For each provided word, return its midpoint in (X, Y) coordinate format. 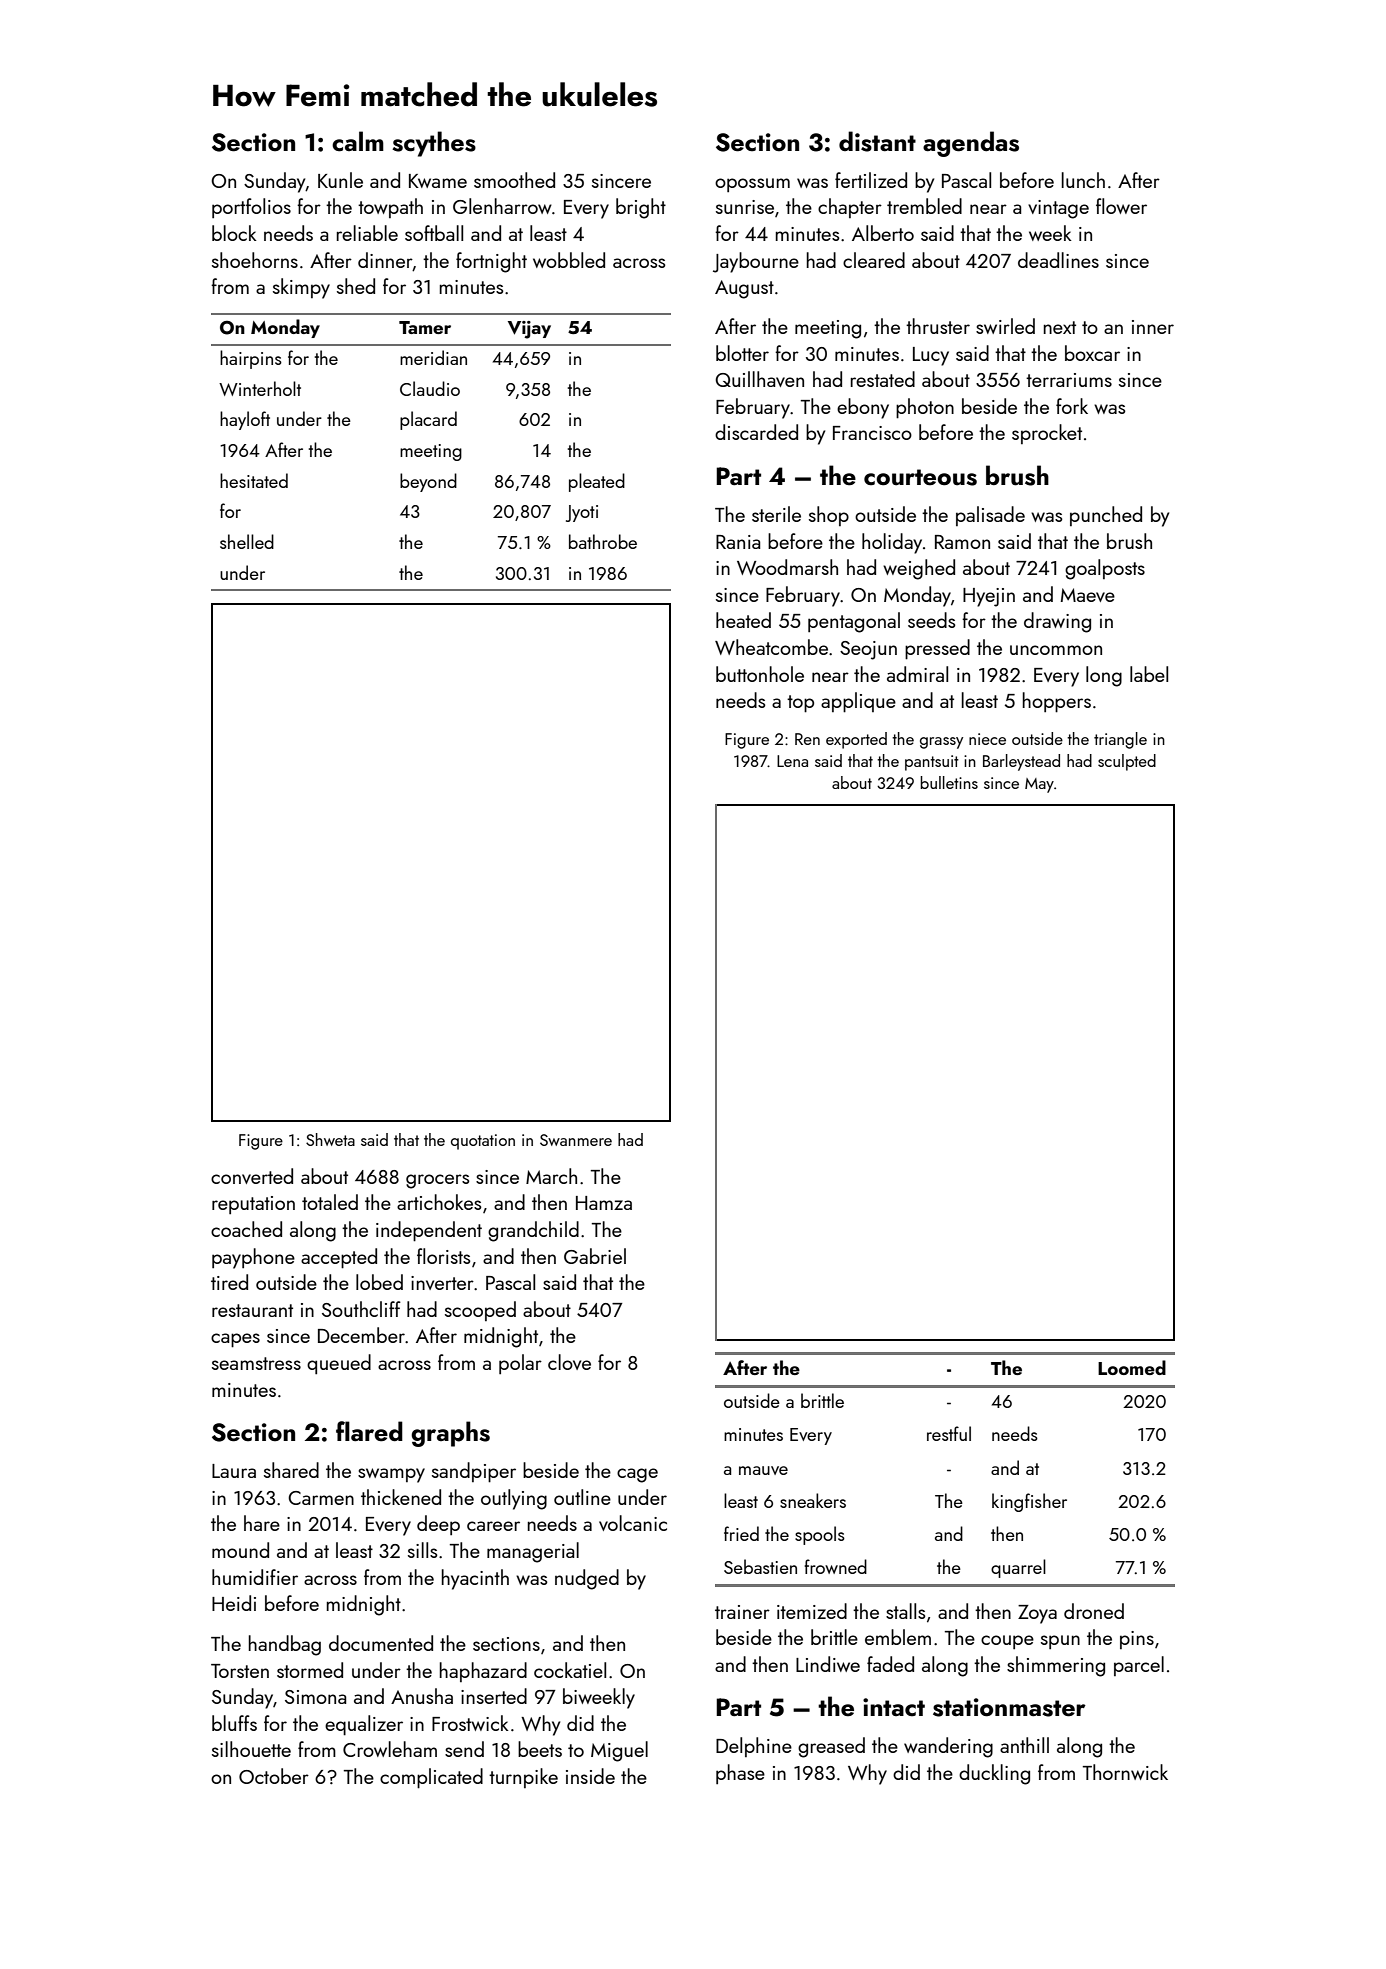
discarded (756, 432)
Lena (792, 761)
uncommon (1056, 650)
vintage (1058, 209)
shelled (247, 541)
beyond (428, 482)
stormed (310, 1670)
